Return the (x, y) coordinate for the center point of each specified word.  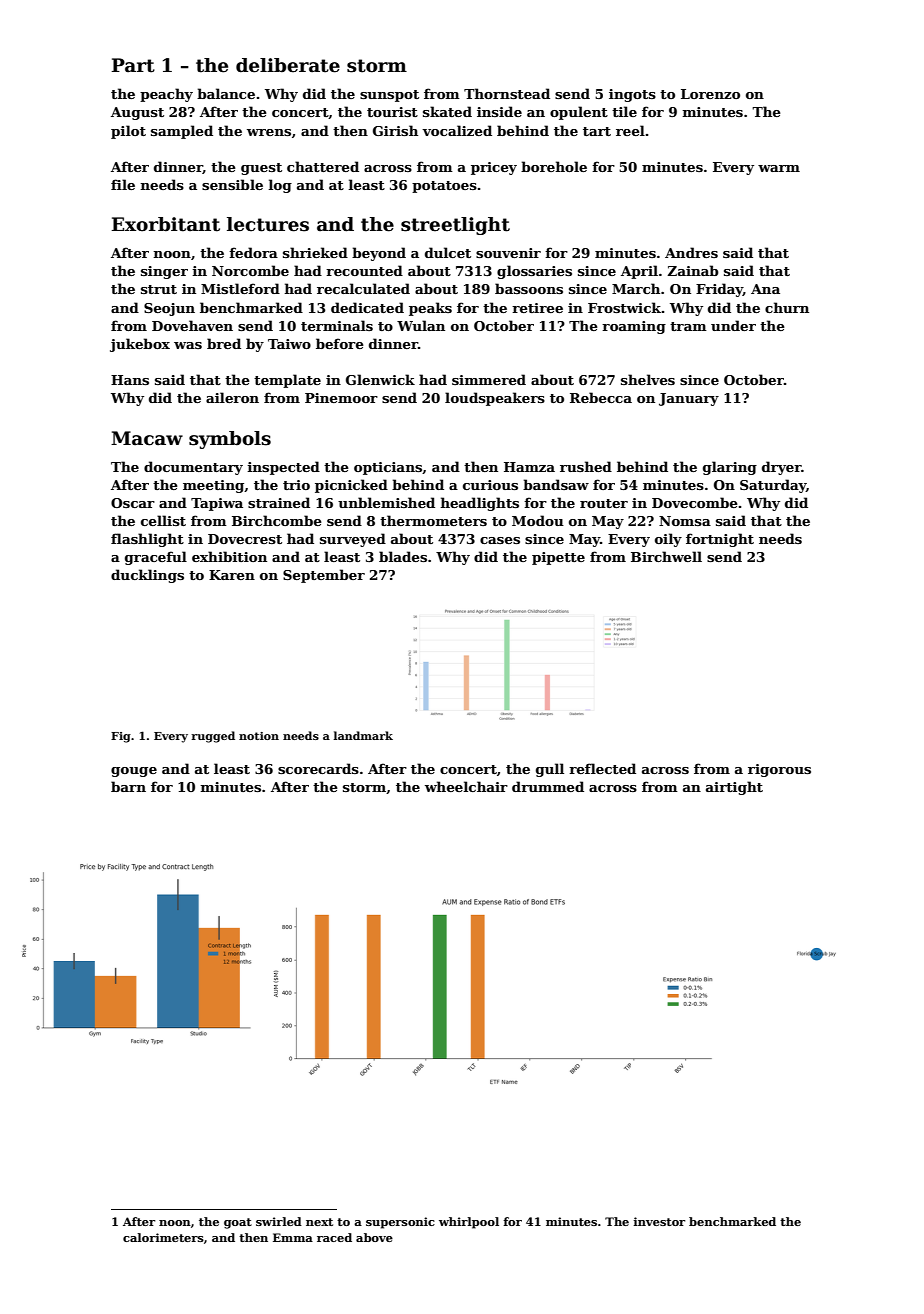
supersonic (400, 1223)
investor (659, 1221)
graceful (156, 558)
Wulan (421, 325)
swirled (279, 1221)
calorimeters (163, 1237)
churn (787, 307)
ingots (632, 95)
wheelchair (466, 786)
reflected (602, 768)
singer (164, 272)
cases (500, 540)
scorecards (318, 768)
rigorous (779, 770)
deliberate (288, 65)
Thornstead (507, 93)
